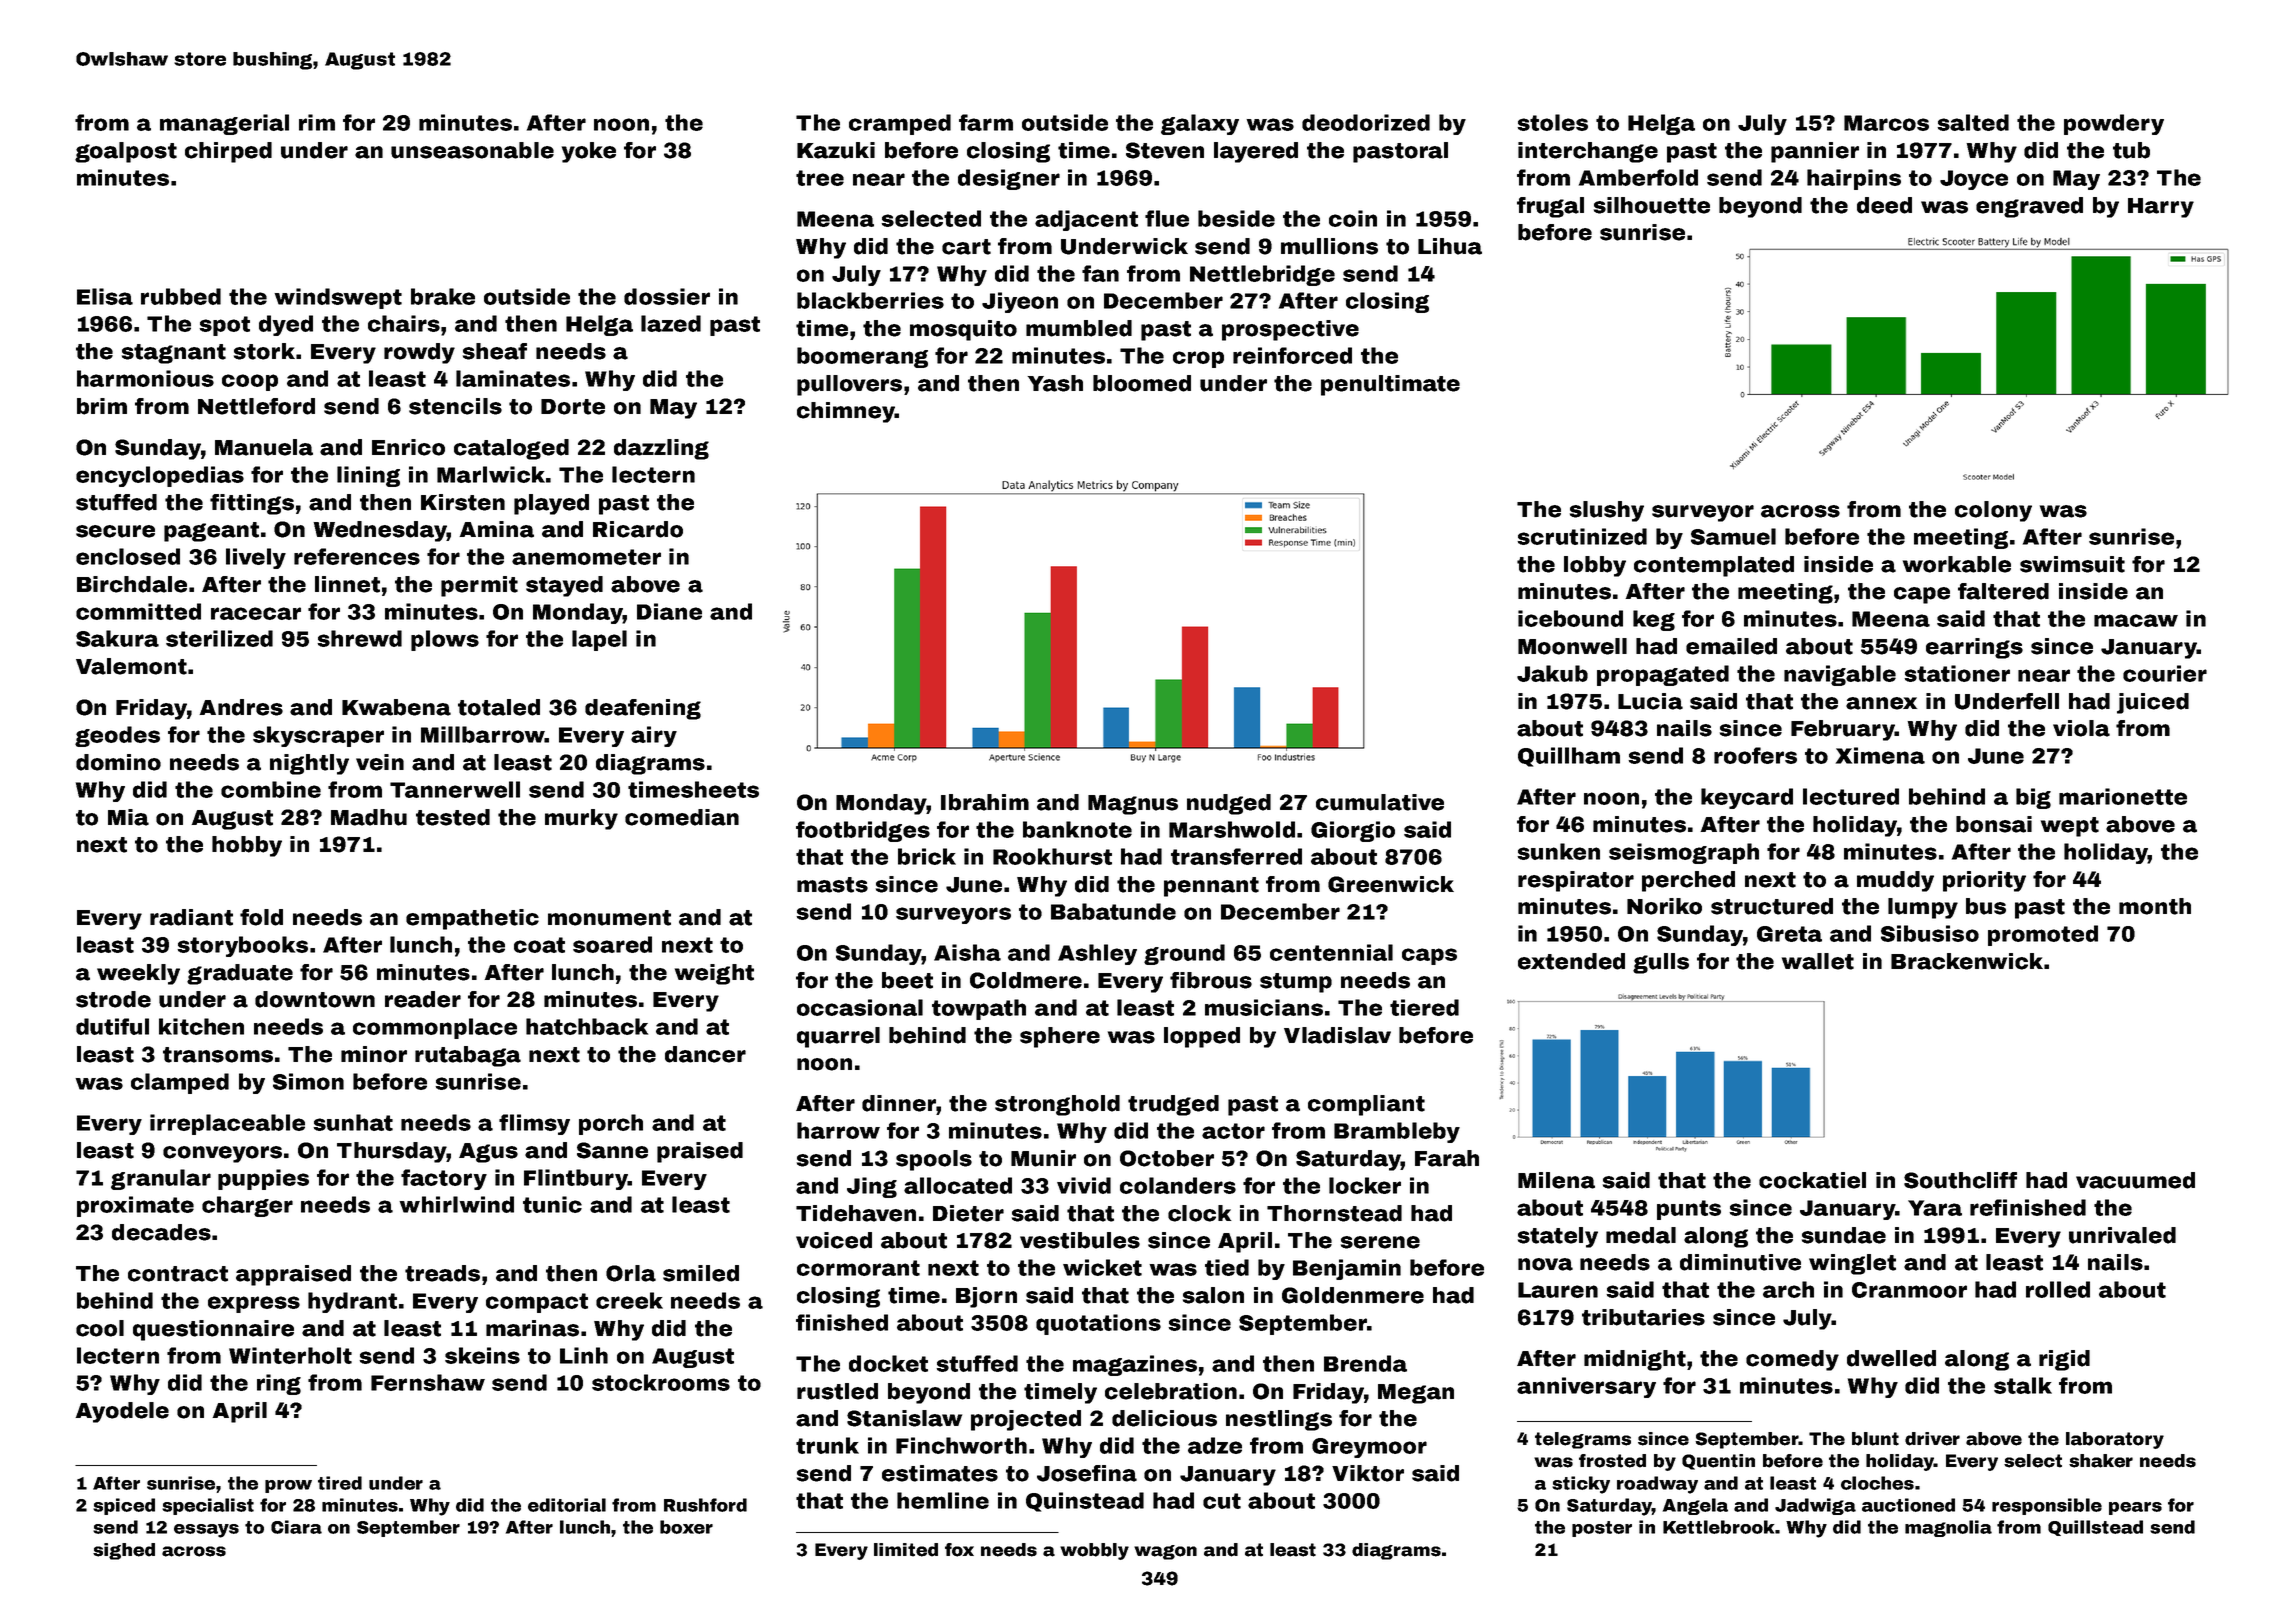  Describe the element at coordinates (2135, 1180) in the document. I see `vacuumed` at that location.
